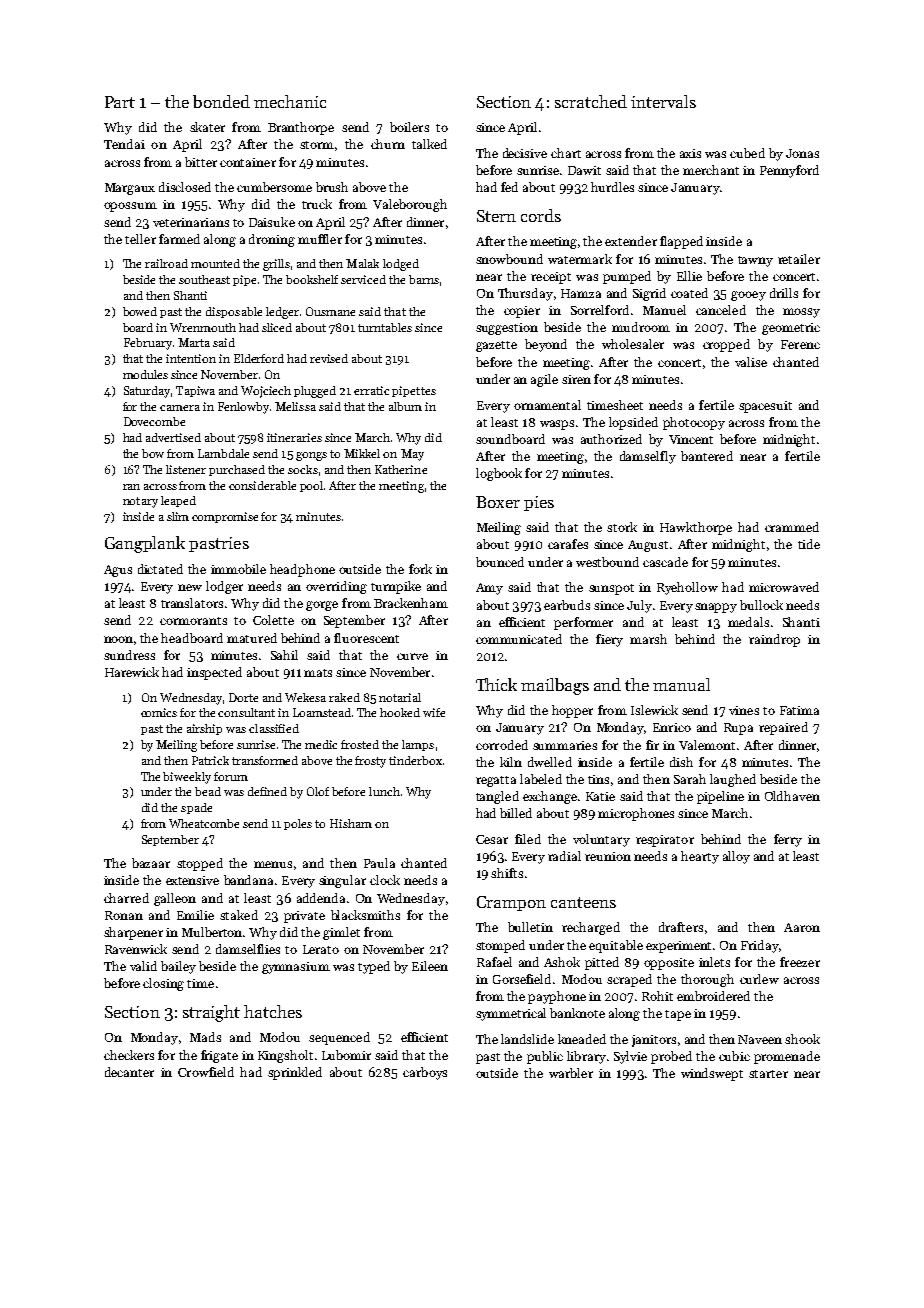 The image size is (924, 1308). I want to click on talked, so click(429, 144).
